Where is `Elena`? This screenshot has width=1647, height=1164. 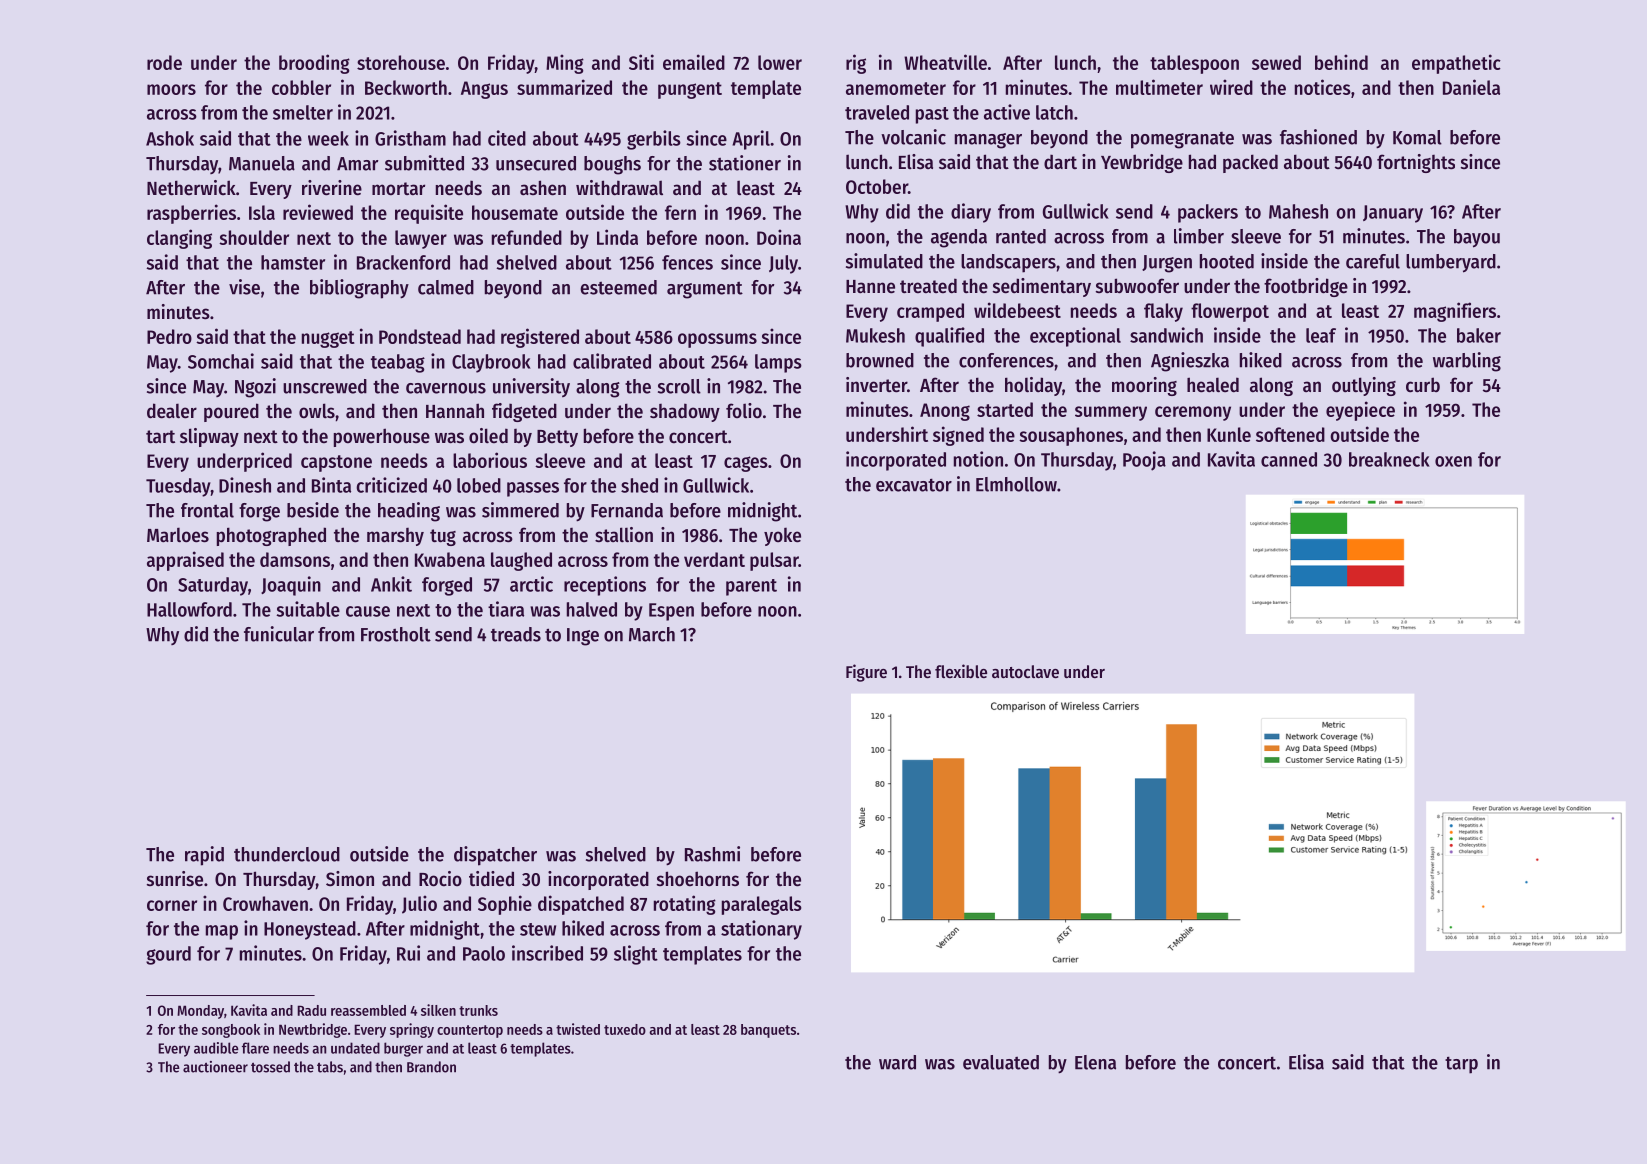 Elena is located at coordinates (1095, 1062).
